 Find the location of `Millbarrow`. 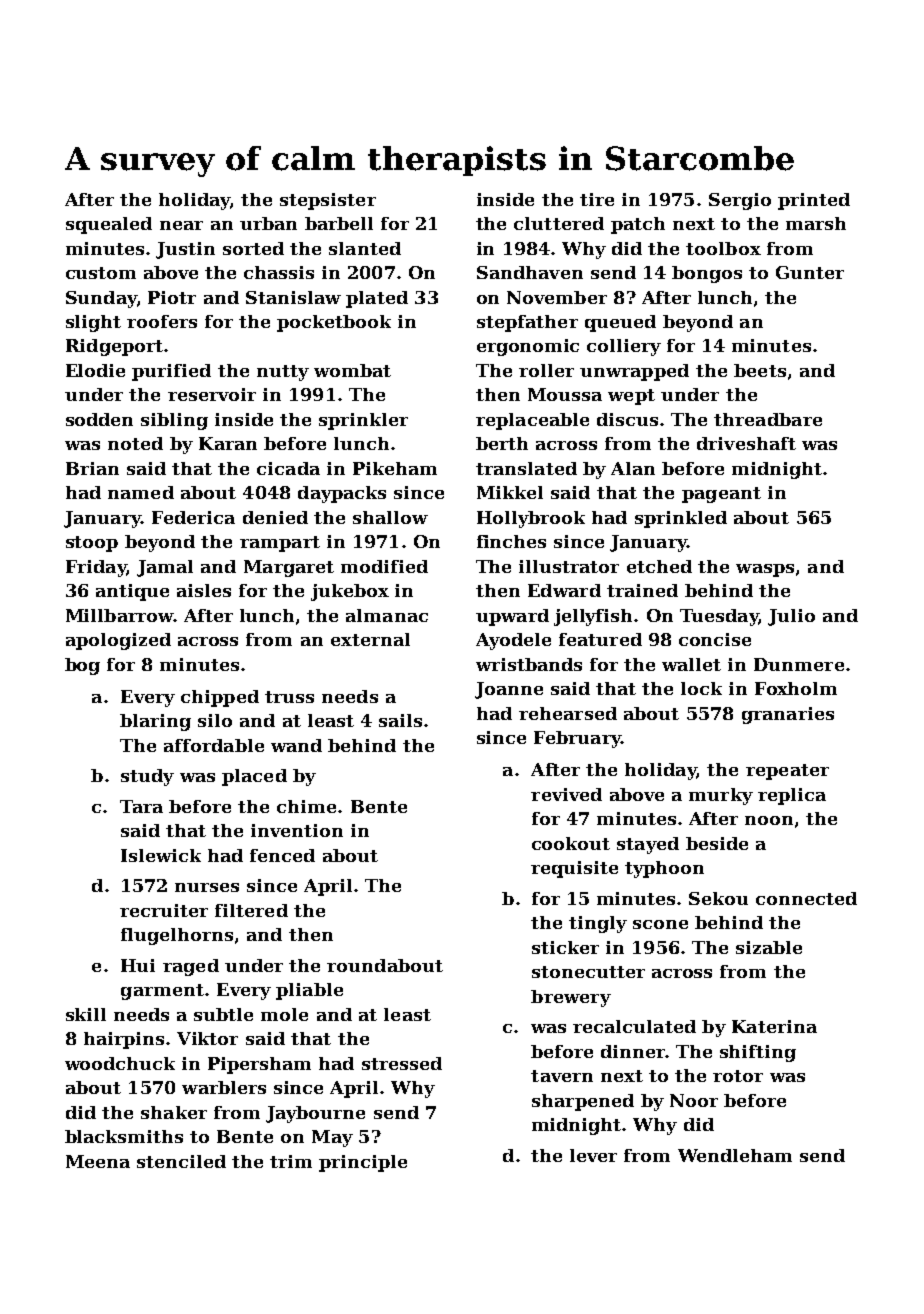

Millbarrow is located at coordinates (120, 615).
